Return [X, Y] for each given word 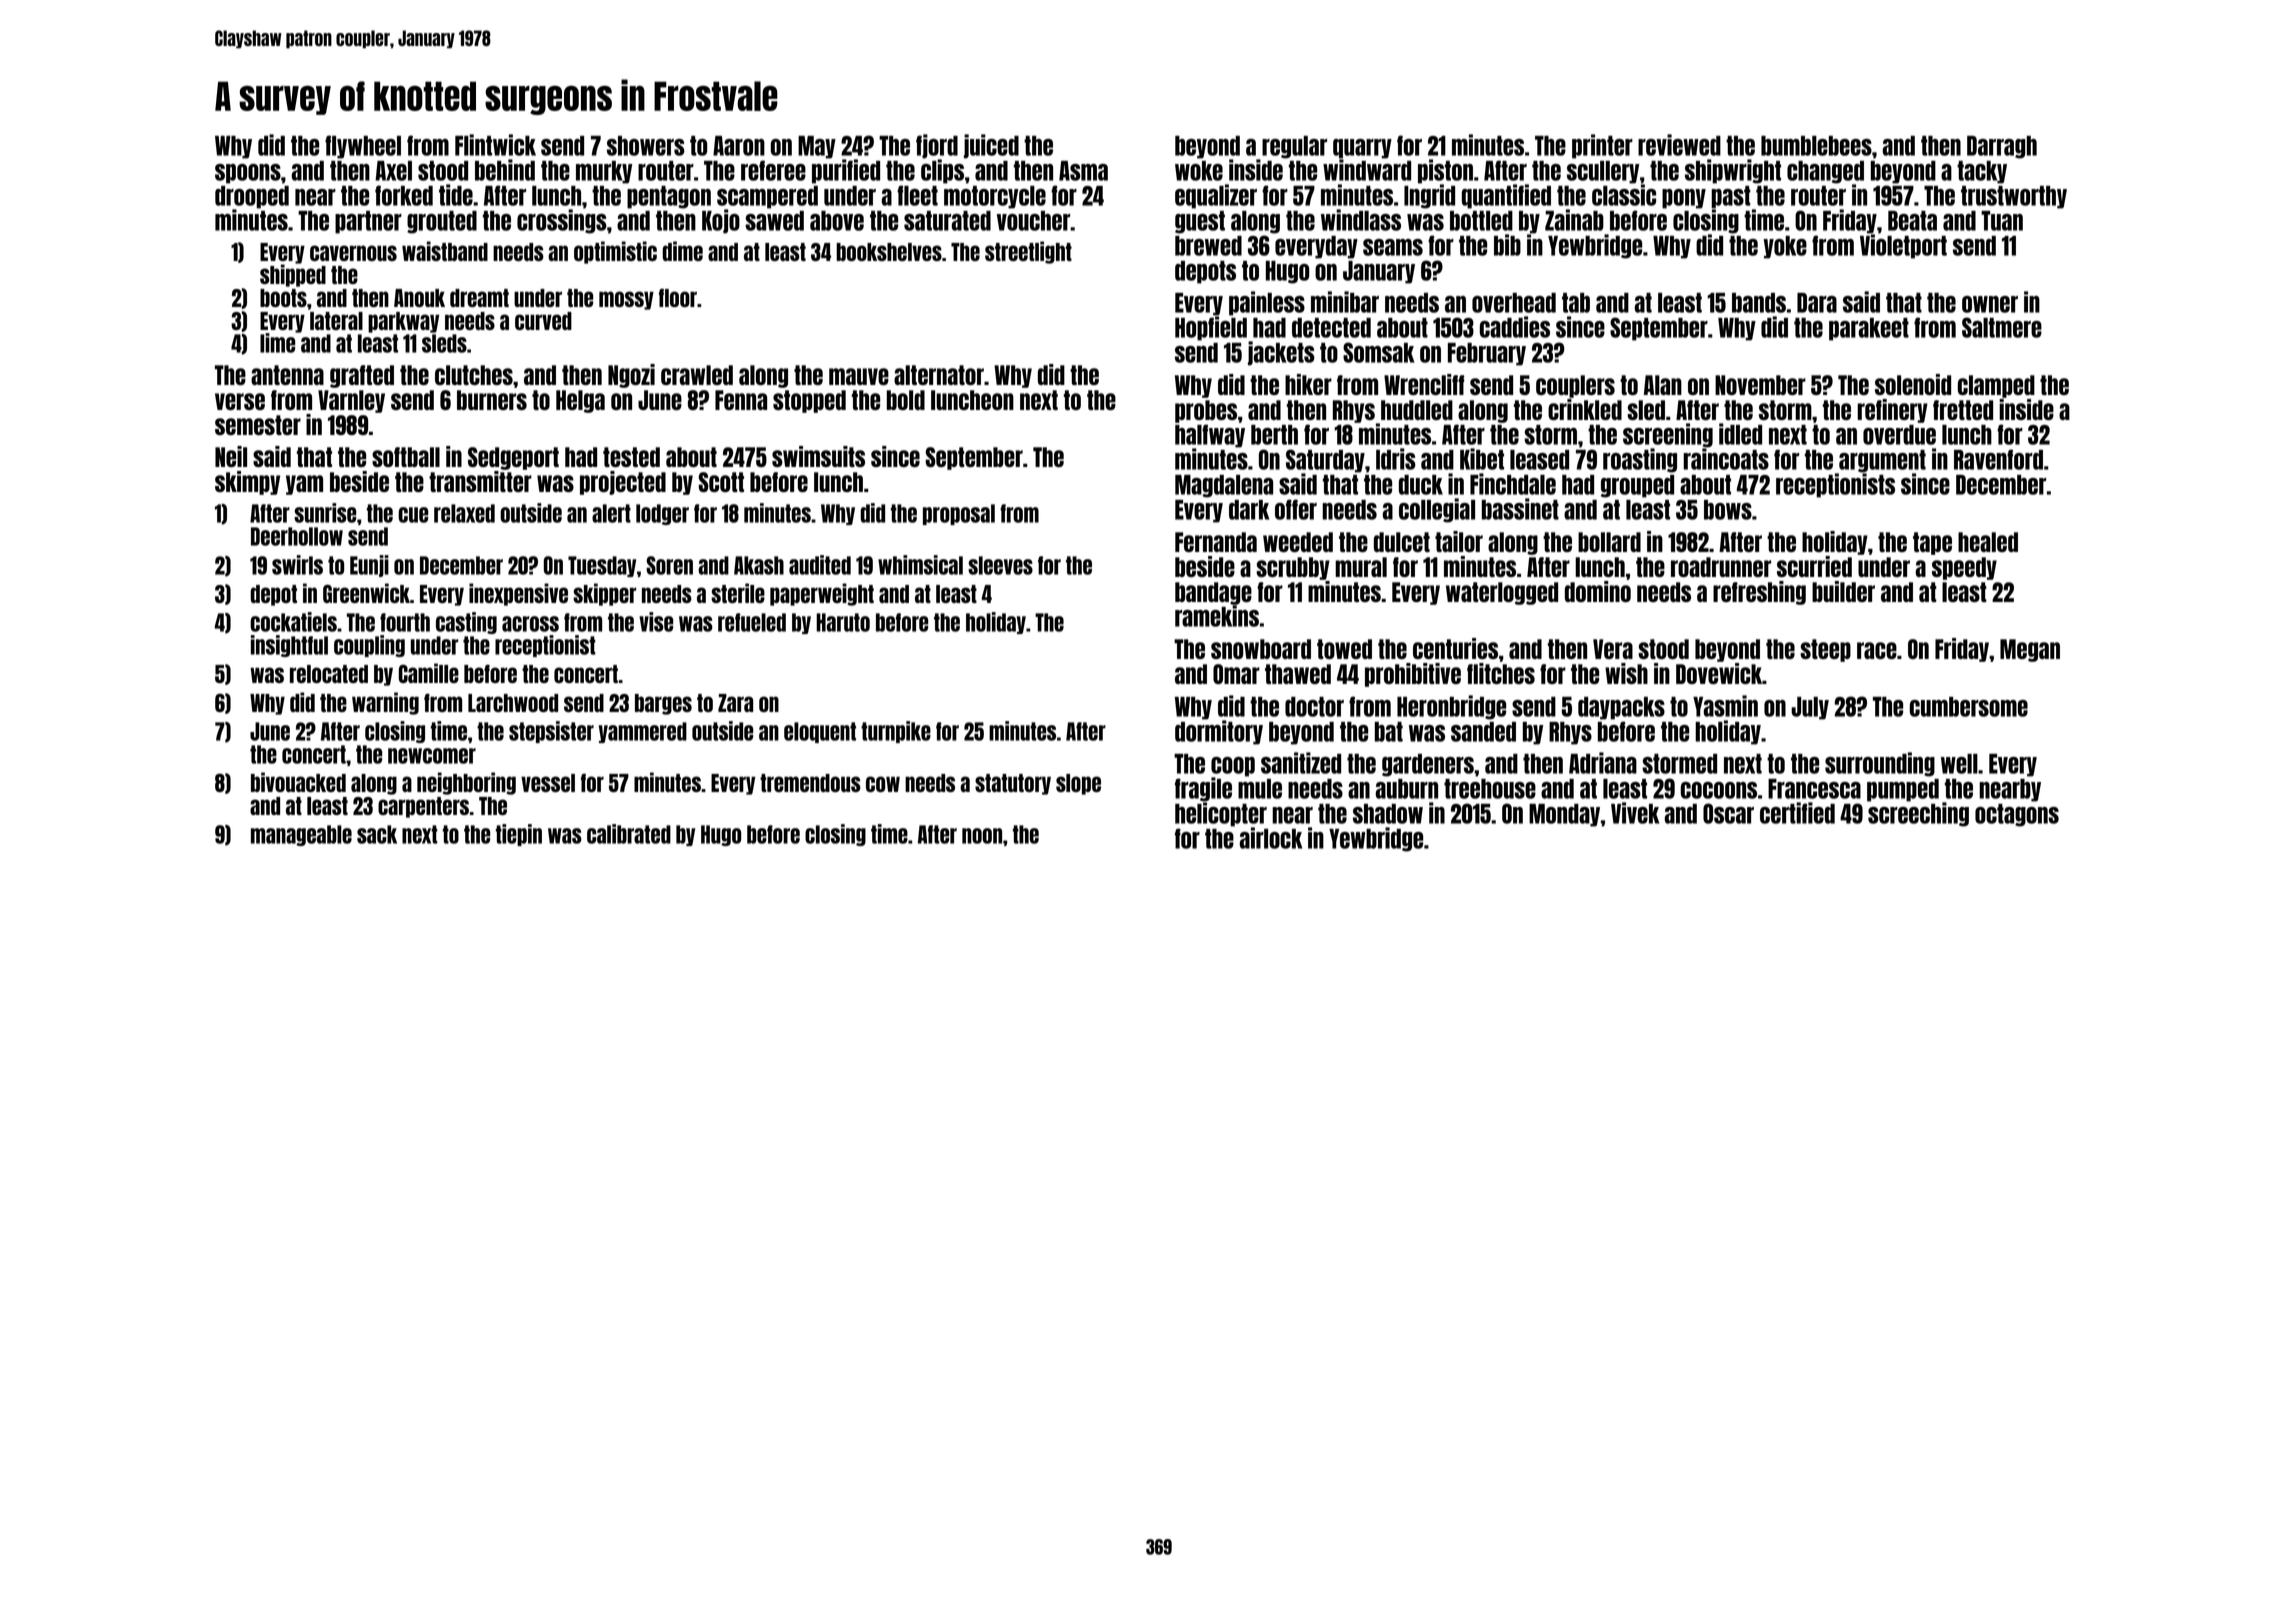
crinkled [1585, 409]
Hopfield [1211, 328]
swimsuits [818, 456]
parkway [403, 322]
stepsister [551, 732]
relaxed [464, 513]
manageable [301, 835]
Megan [2030, 650]
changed [1825, 172]
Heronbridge [1451, 707]
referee [773, 170]
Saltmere [2002, 327]
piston [1445, 171]
